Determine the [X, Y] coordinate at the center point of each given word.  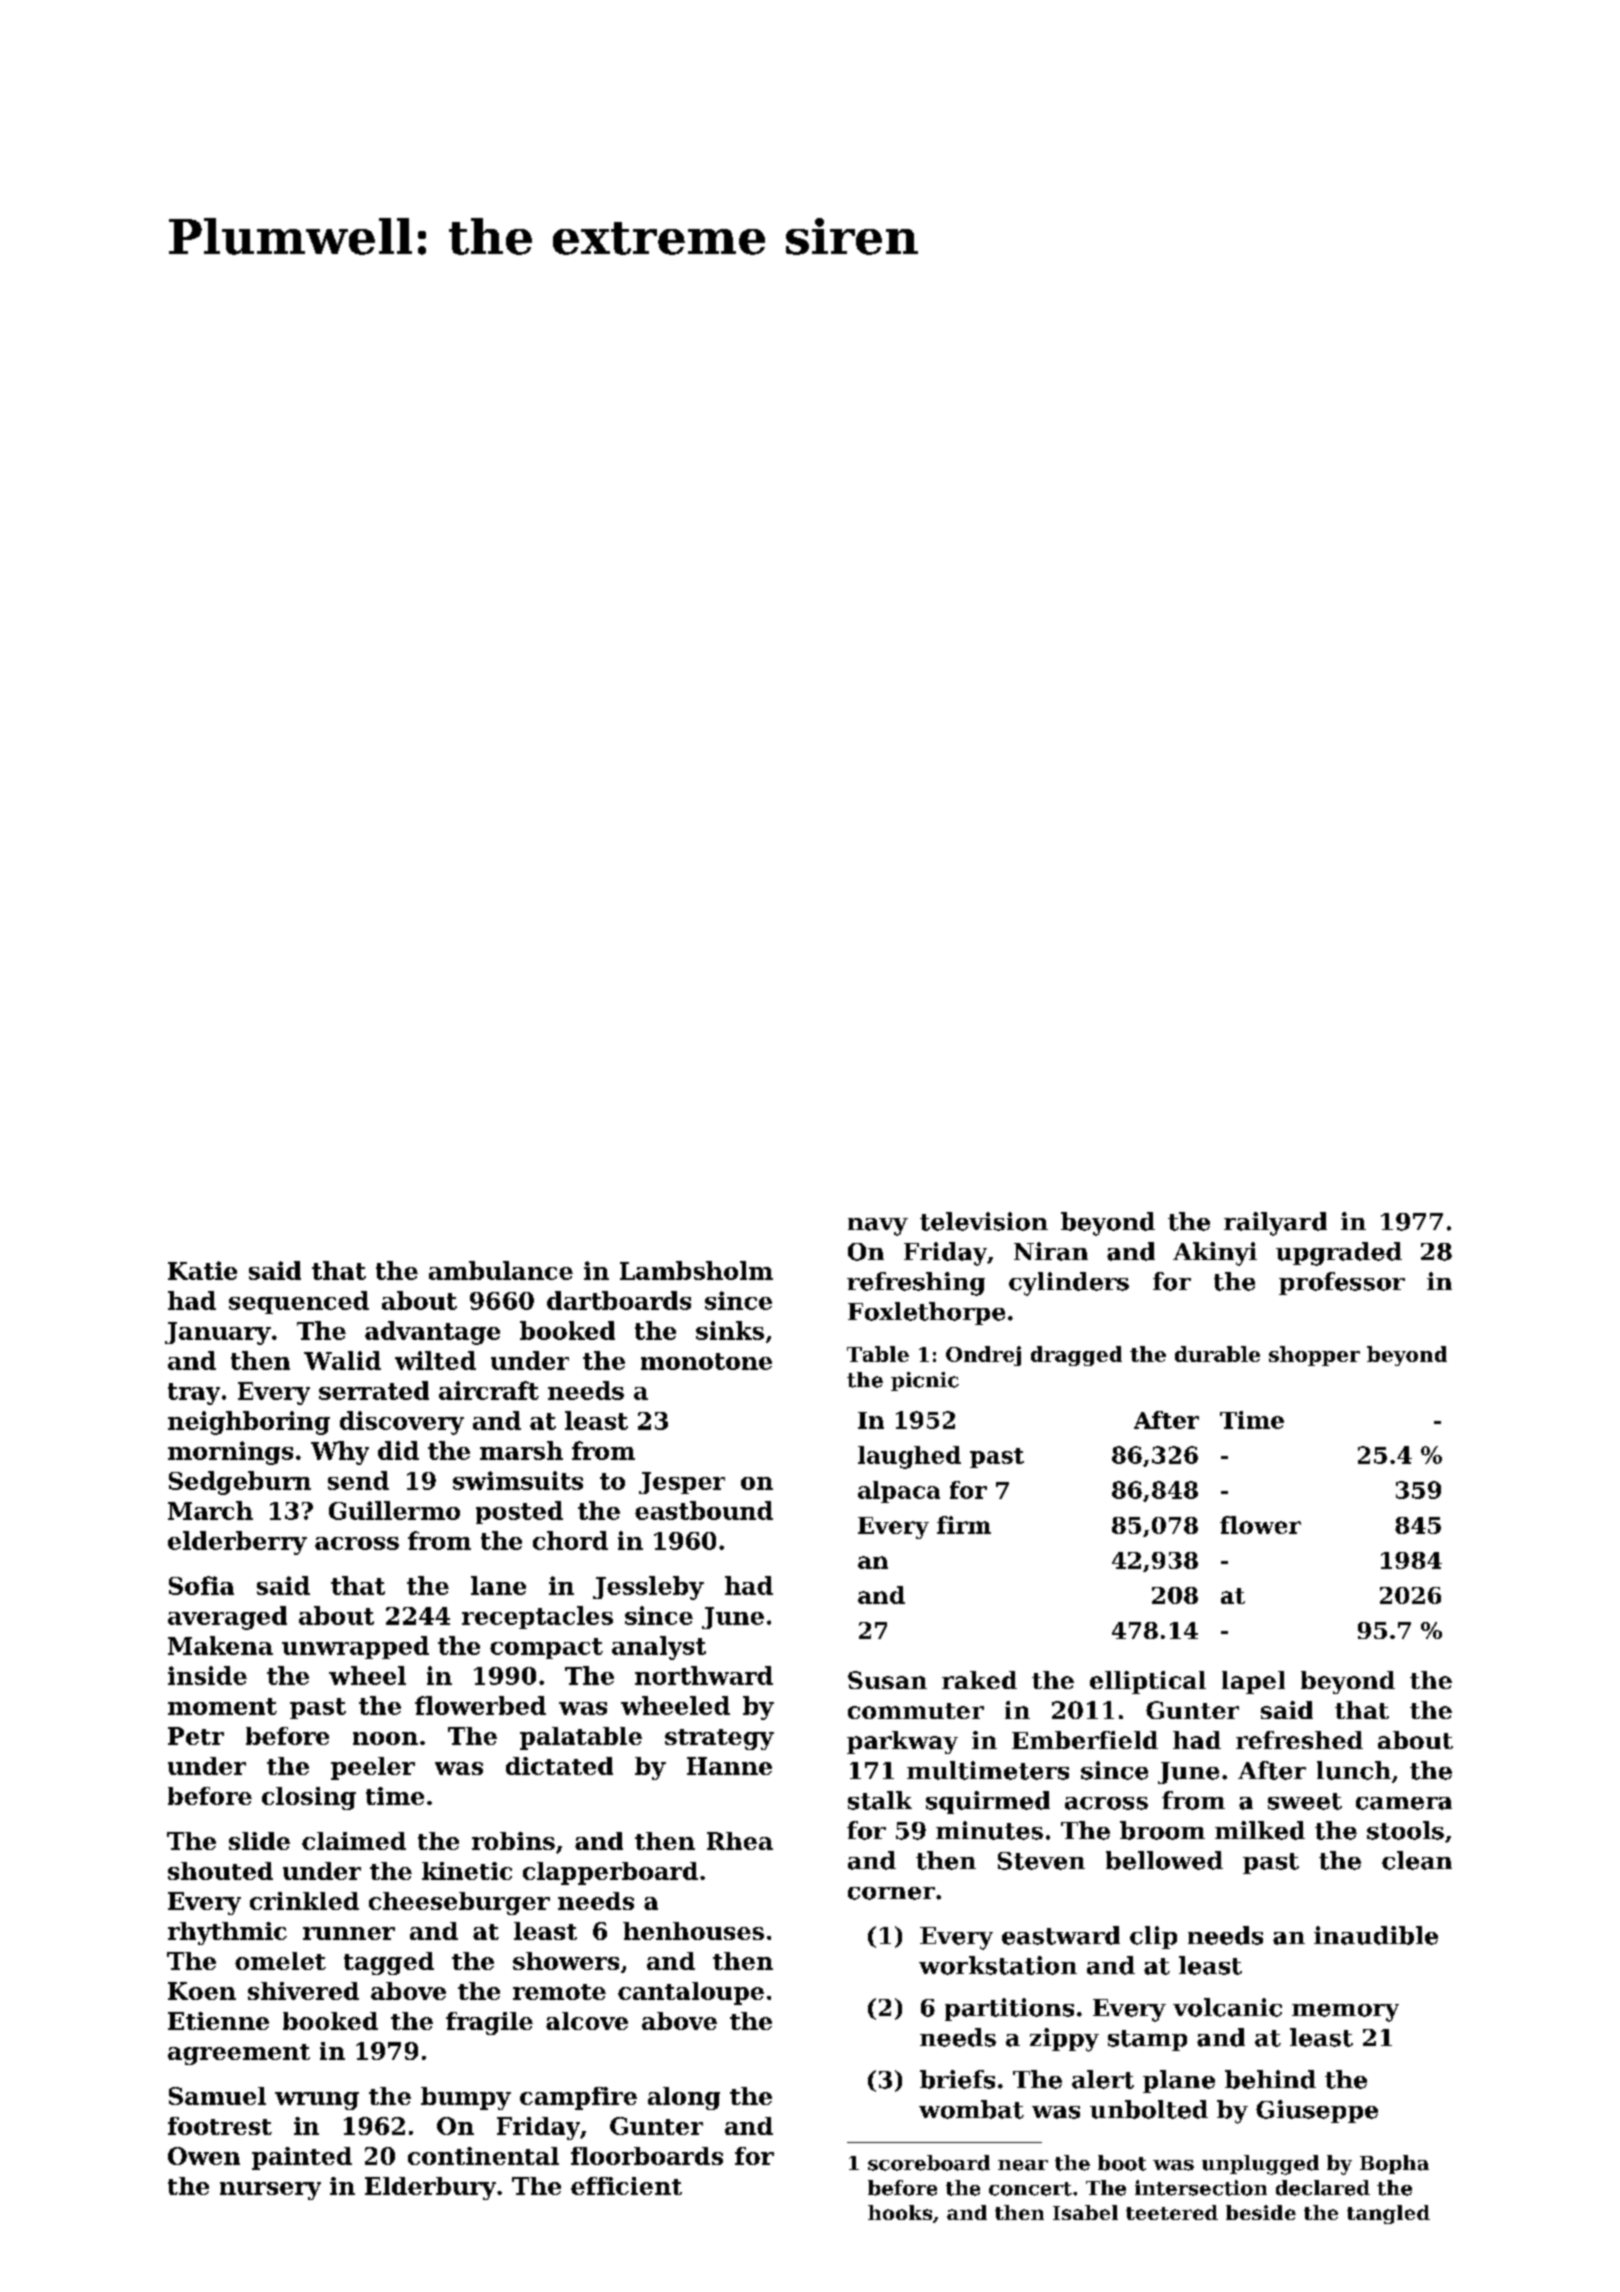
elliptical [1148, 1682]
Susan [887, 1680]
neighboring [249, 1423]
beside [1261, 2212]
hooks [900, 2212]
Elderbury [430, 2188]
